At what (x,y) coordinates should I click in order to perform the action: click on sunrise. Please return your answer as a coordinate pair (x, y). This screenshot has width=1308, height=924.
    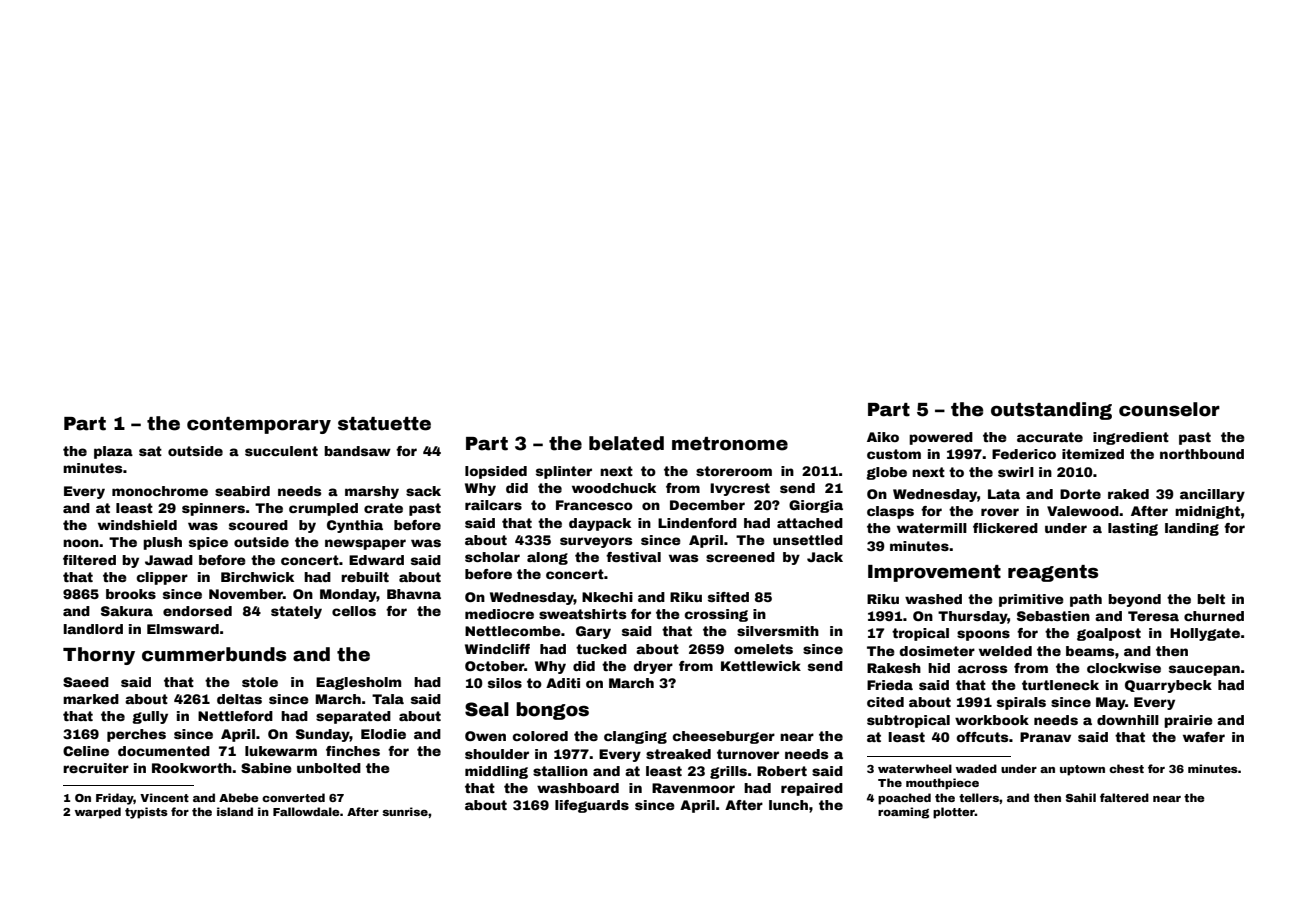
    Looking at the image, I should click on (405, 811).
